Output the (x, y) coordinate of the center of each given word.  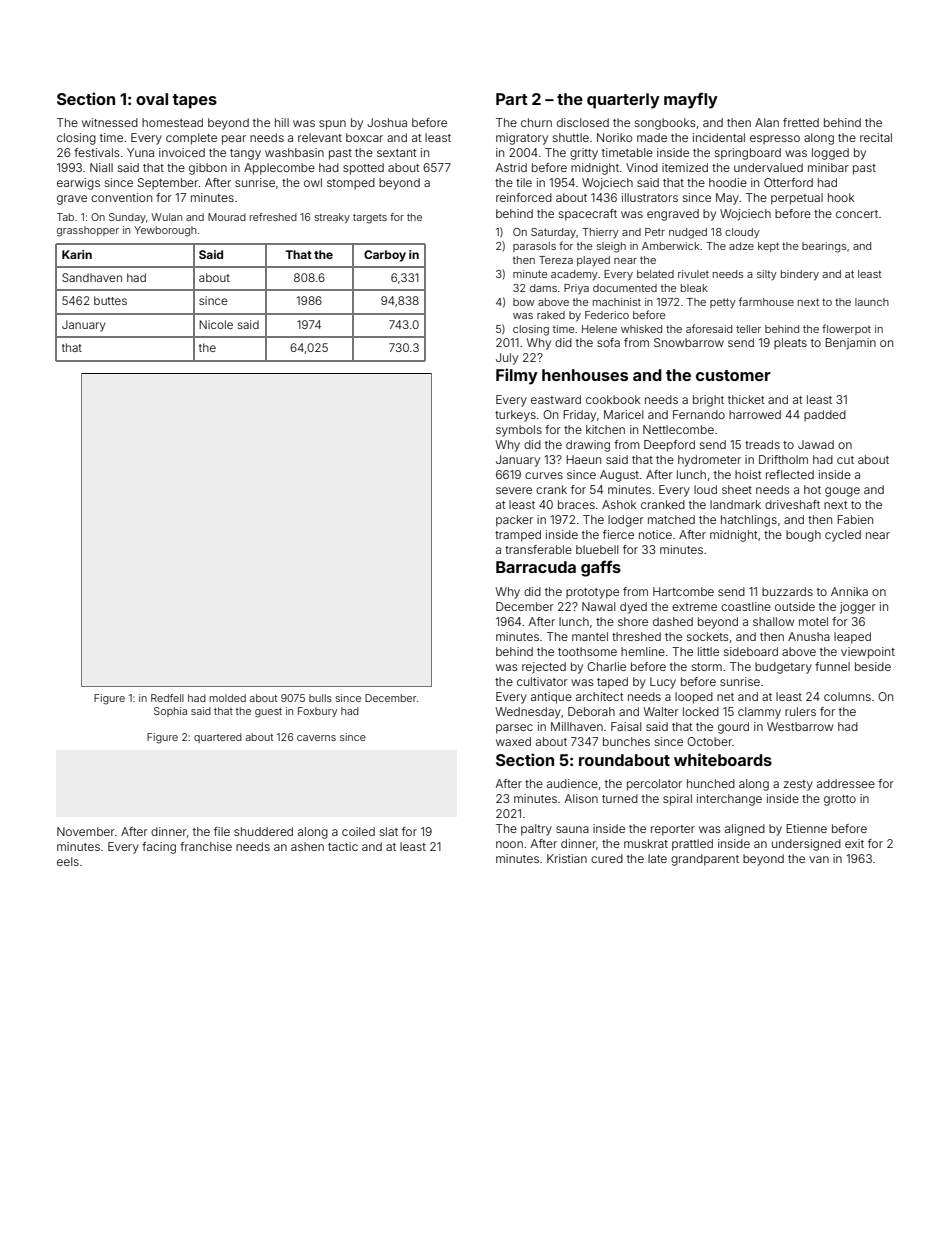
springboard (748, 154)
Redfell (167, 698)
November (86, 831)
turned (620, 798)
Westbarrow (800, 726)
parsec (514, 729)
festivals (97, 152)
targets (370, 219)
